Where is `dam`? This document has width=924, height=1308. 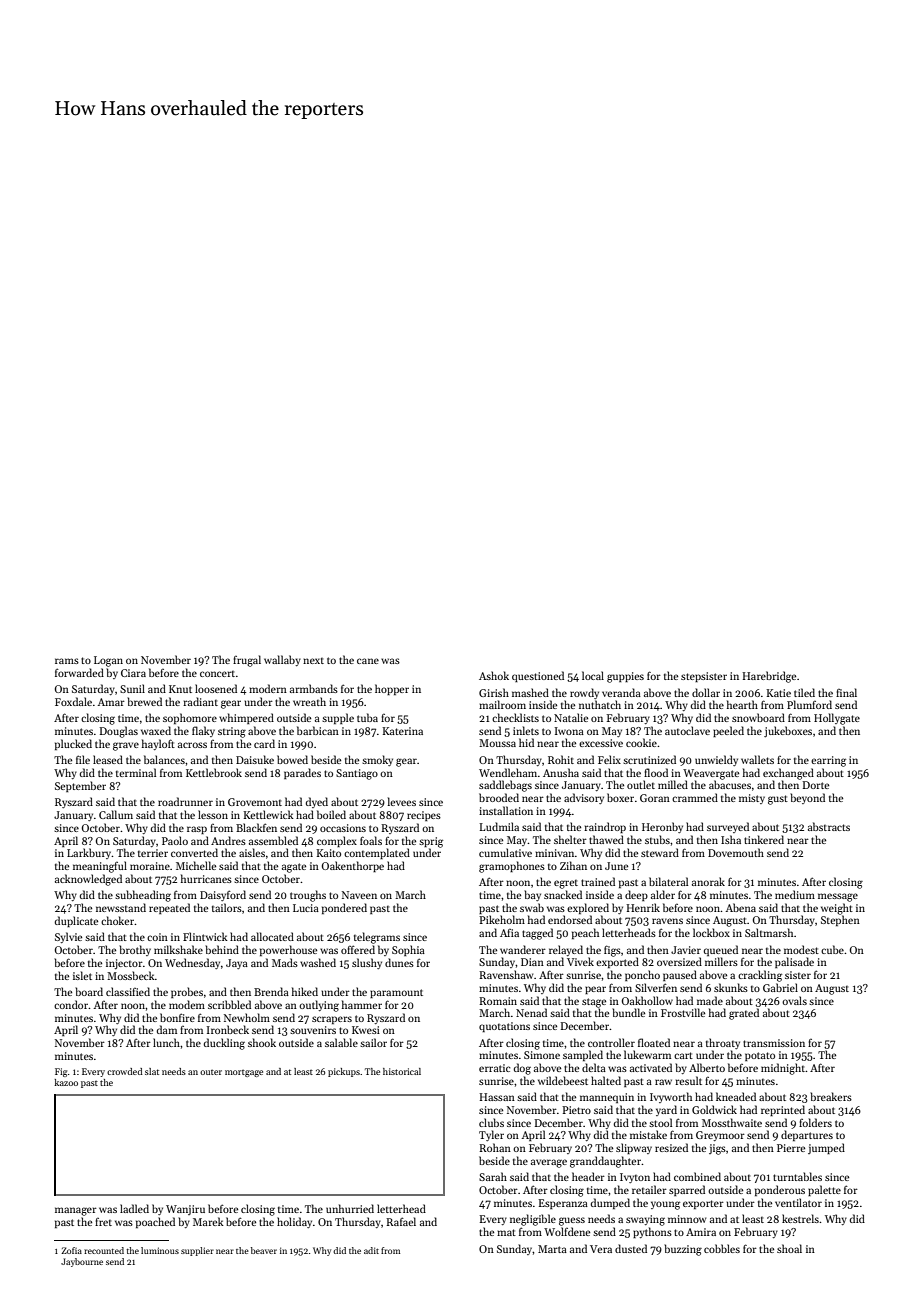 dam is located at coordinates (167, 1029).
